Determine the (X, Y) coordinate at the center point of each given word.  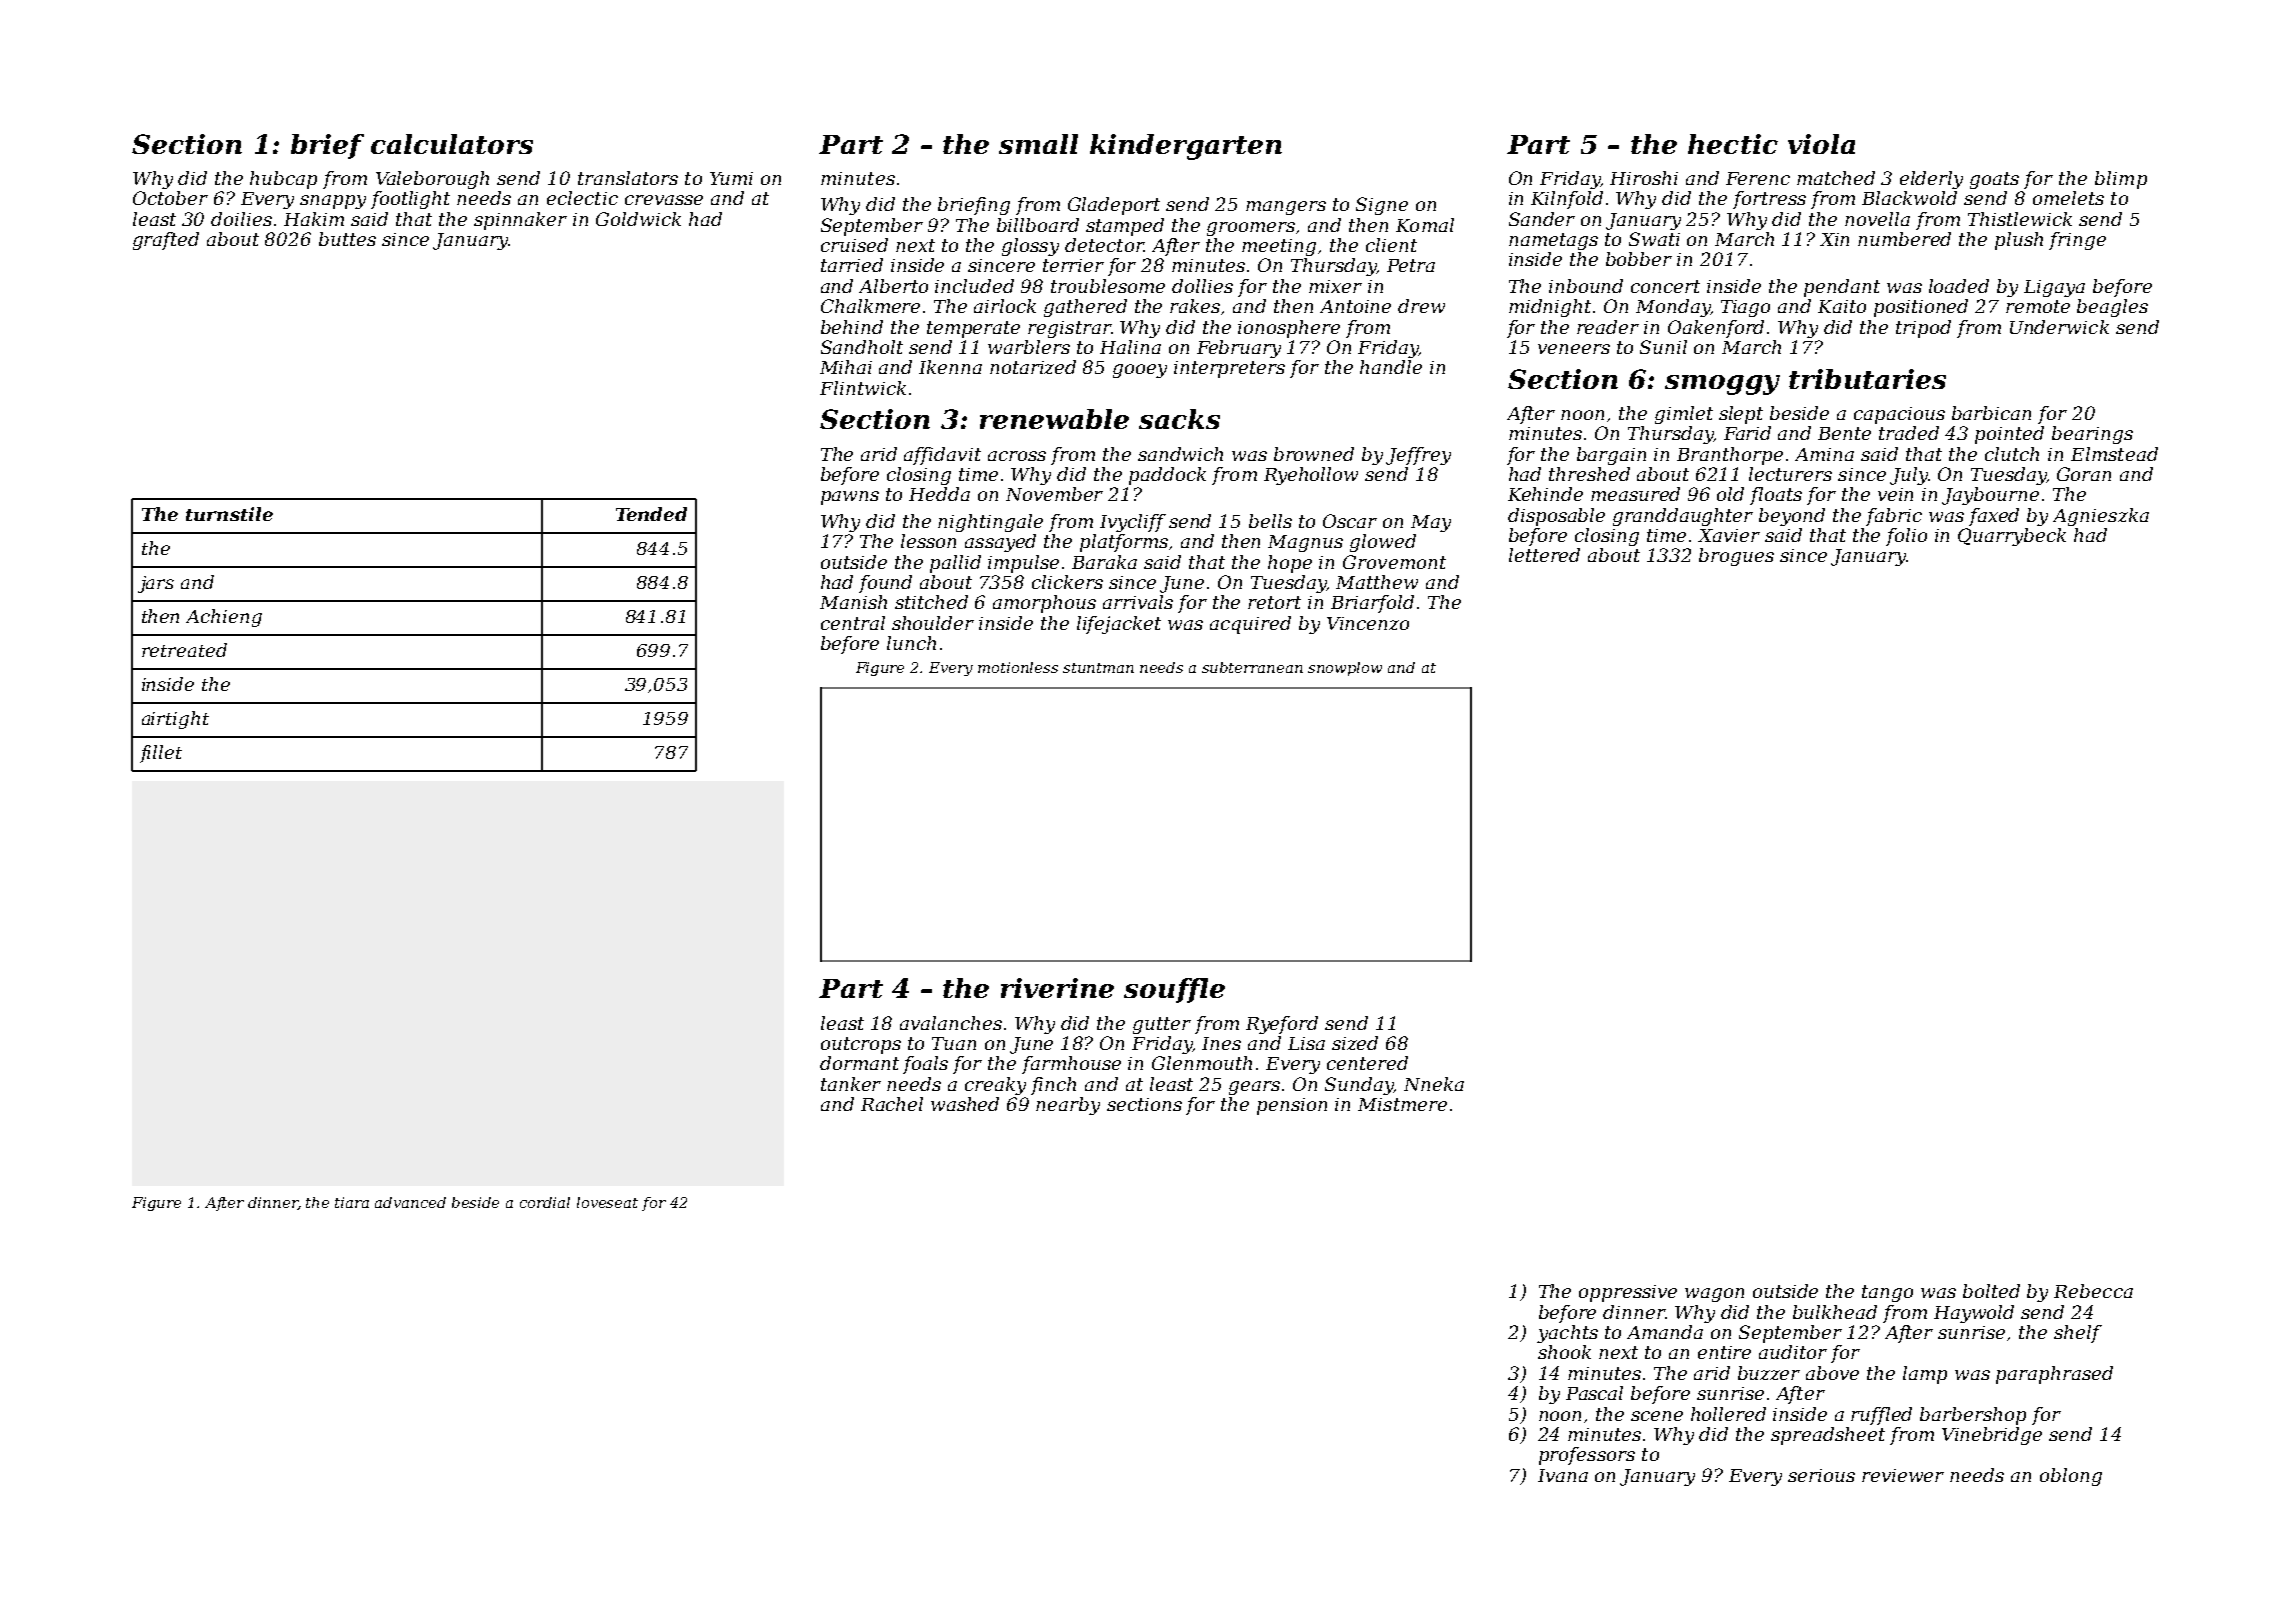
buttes (347, 239)
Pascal (1594, 1393)
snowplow (1345, 669)
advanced (410, 1202)
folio (1906, 537)
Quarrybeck (2012, 537)
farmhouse (1071, 1065)
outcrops (861, 1045)
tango (1887, 1293)
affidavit (942, 456)
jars (156, 584)
